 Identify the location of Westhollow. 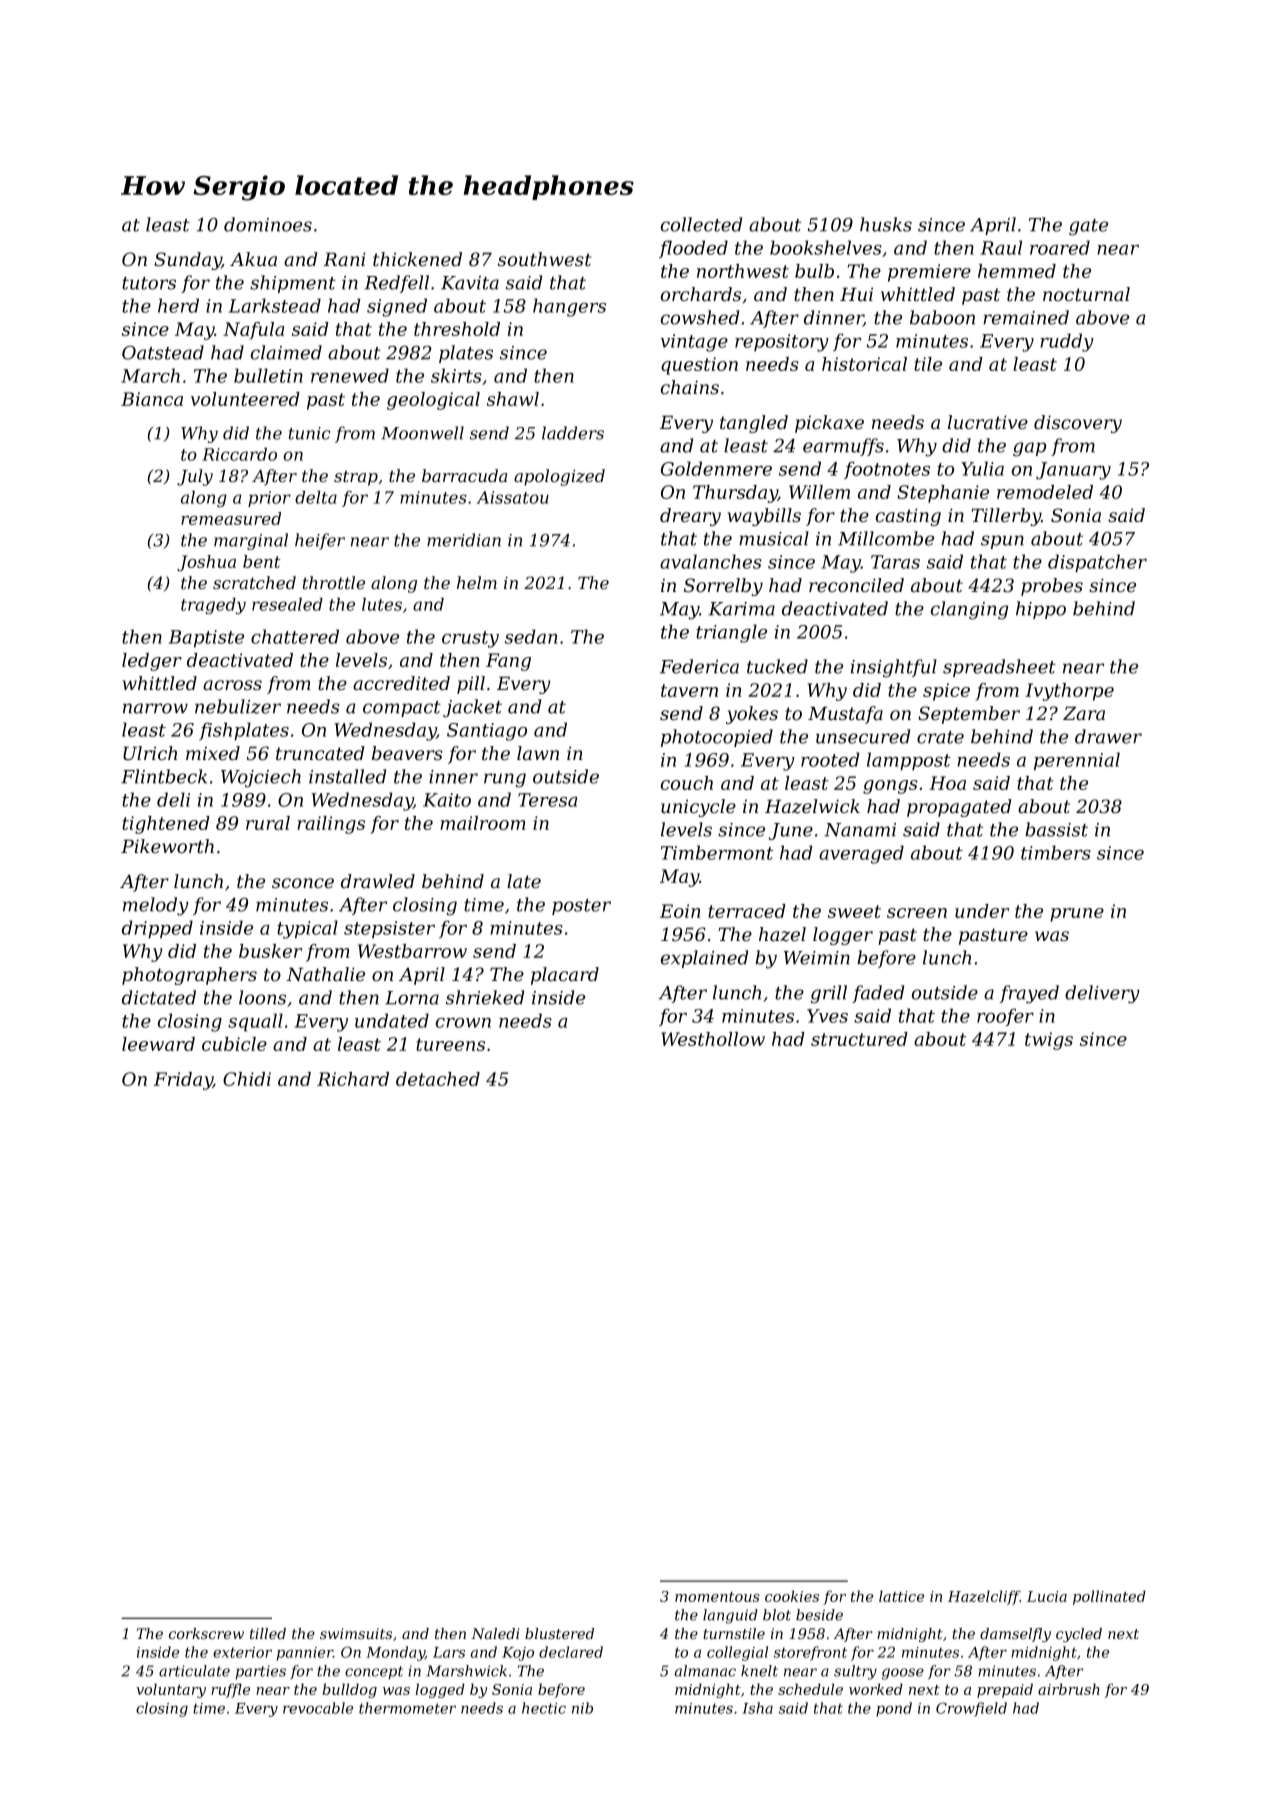
(713, 1039).
